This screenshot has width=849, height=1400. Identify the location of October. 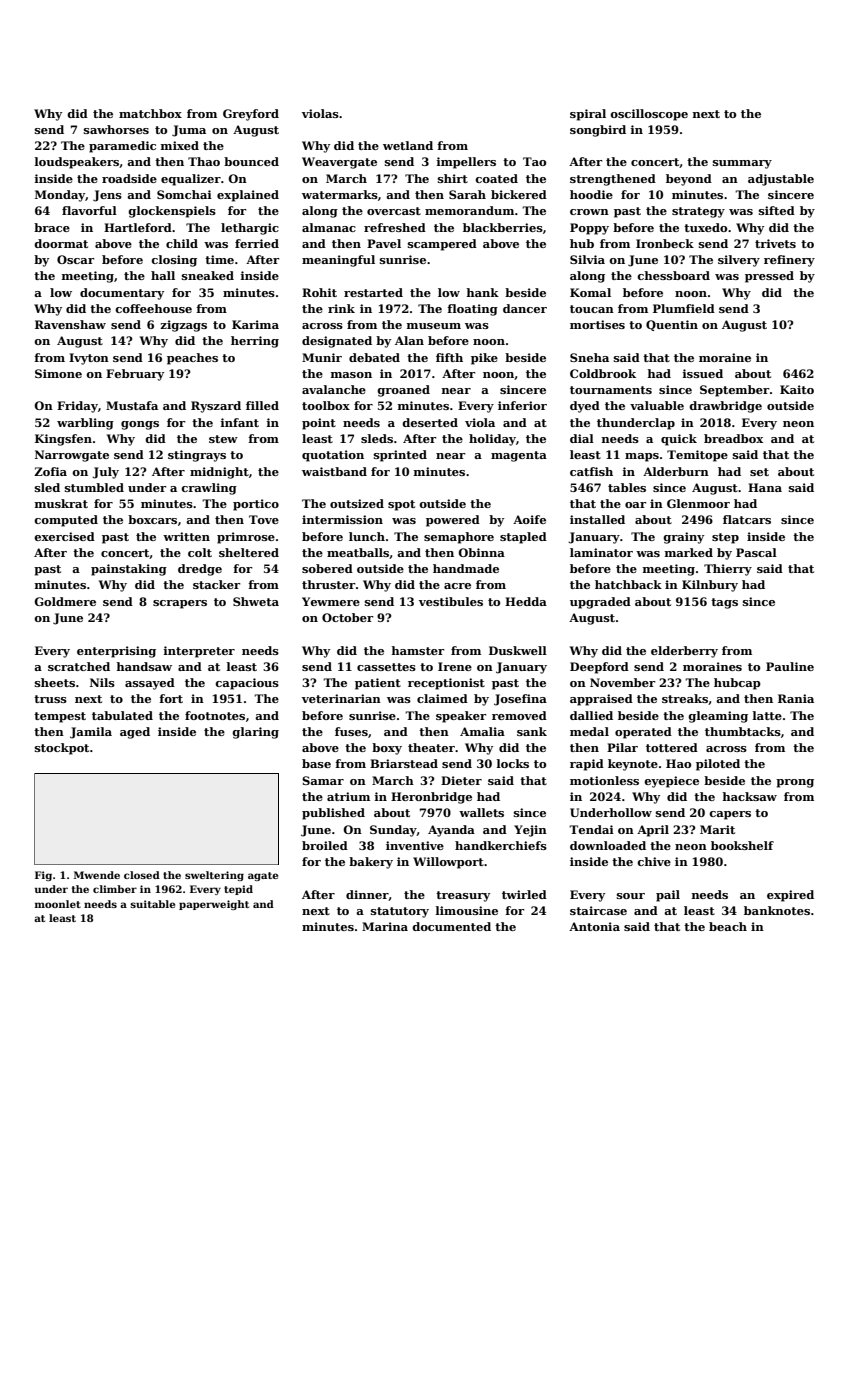
(347, 617).
